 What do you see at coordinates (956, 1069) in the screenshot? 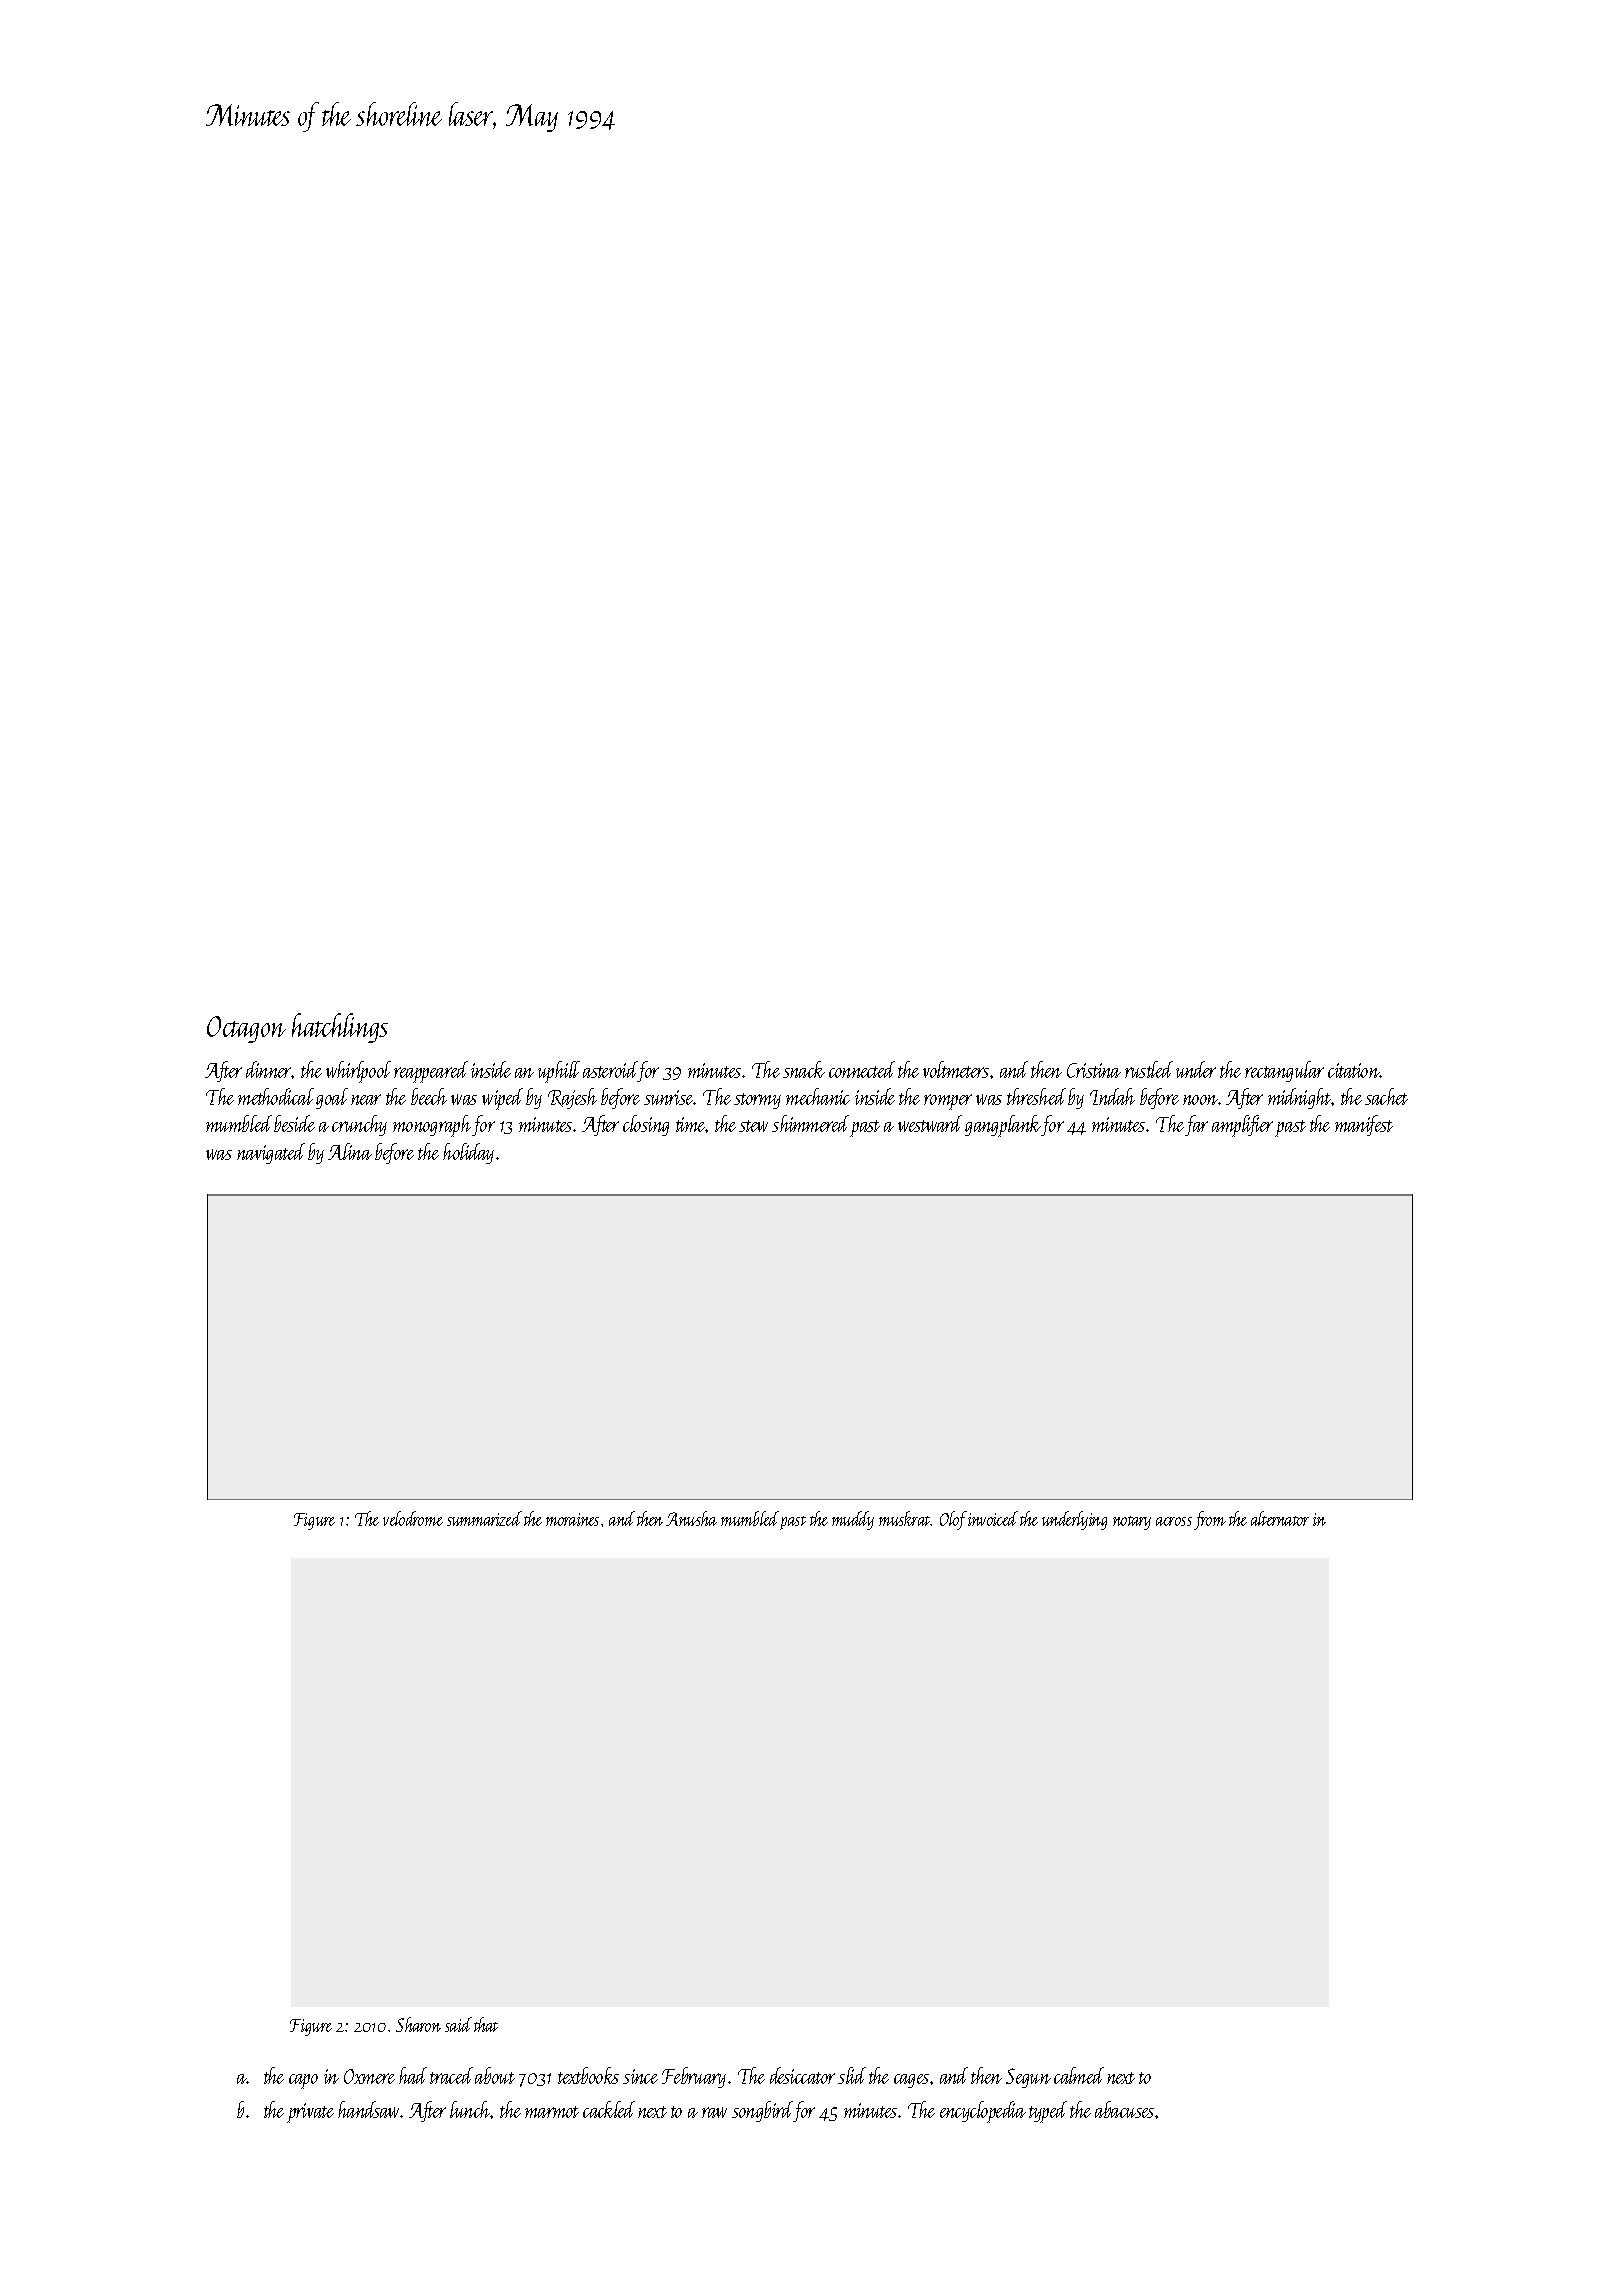
I see `voltmeters` at bounding box center [956, 1069].
